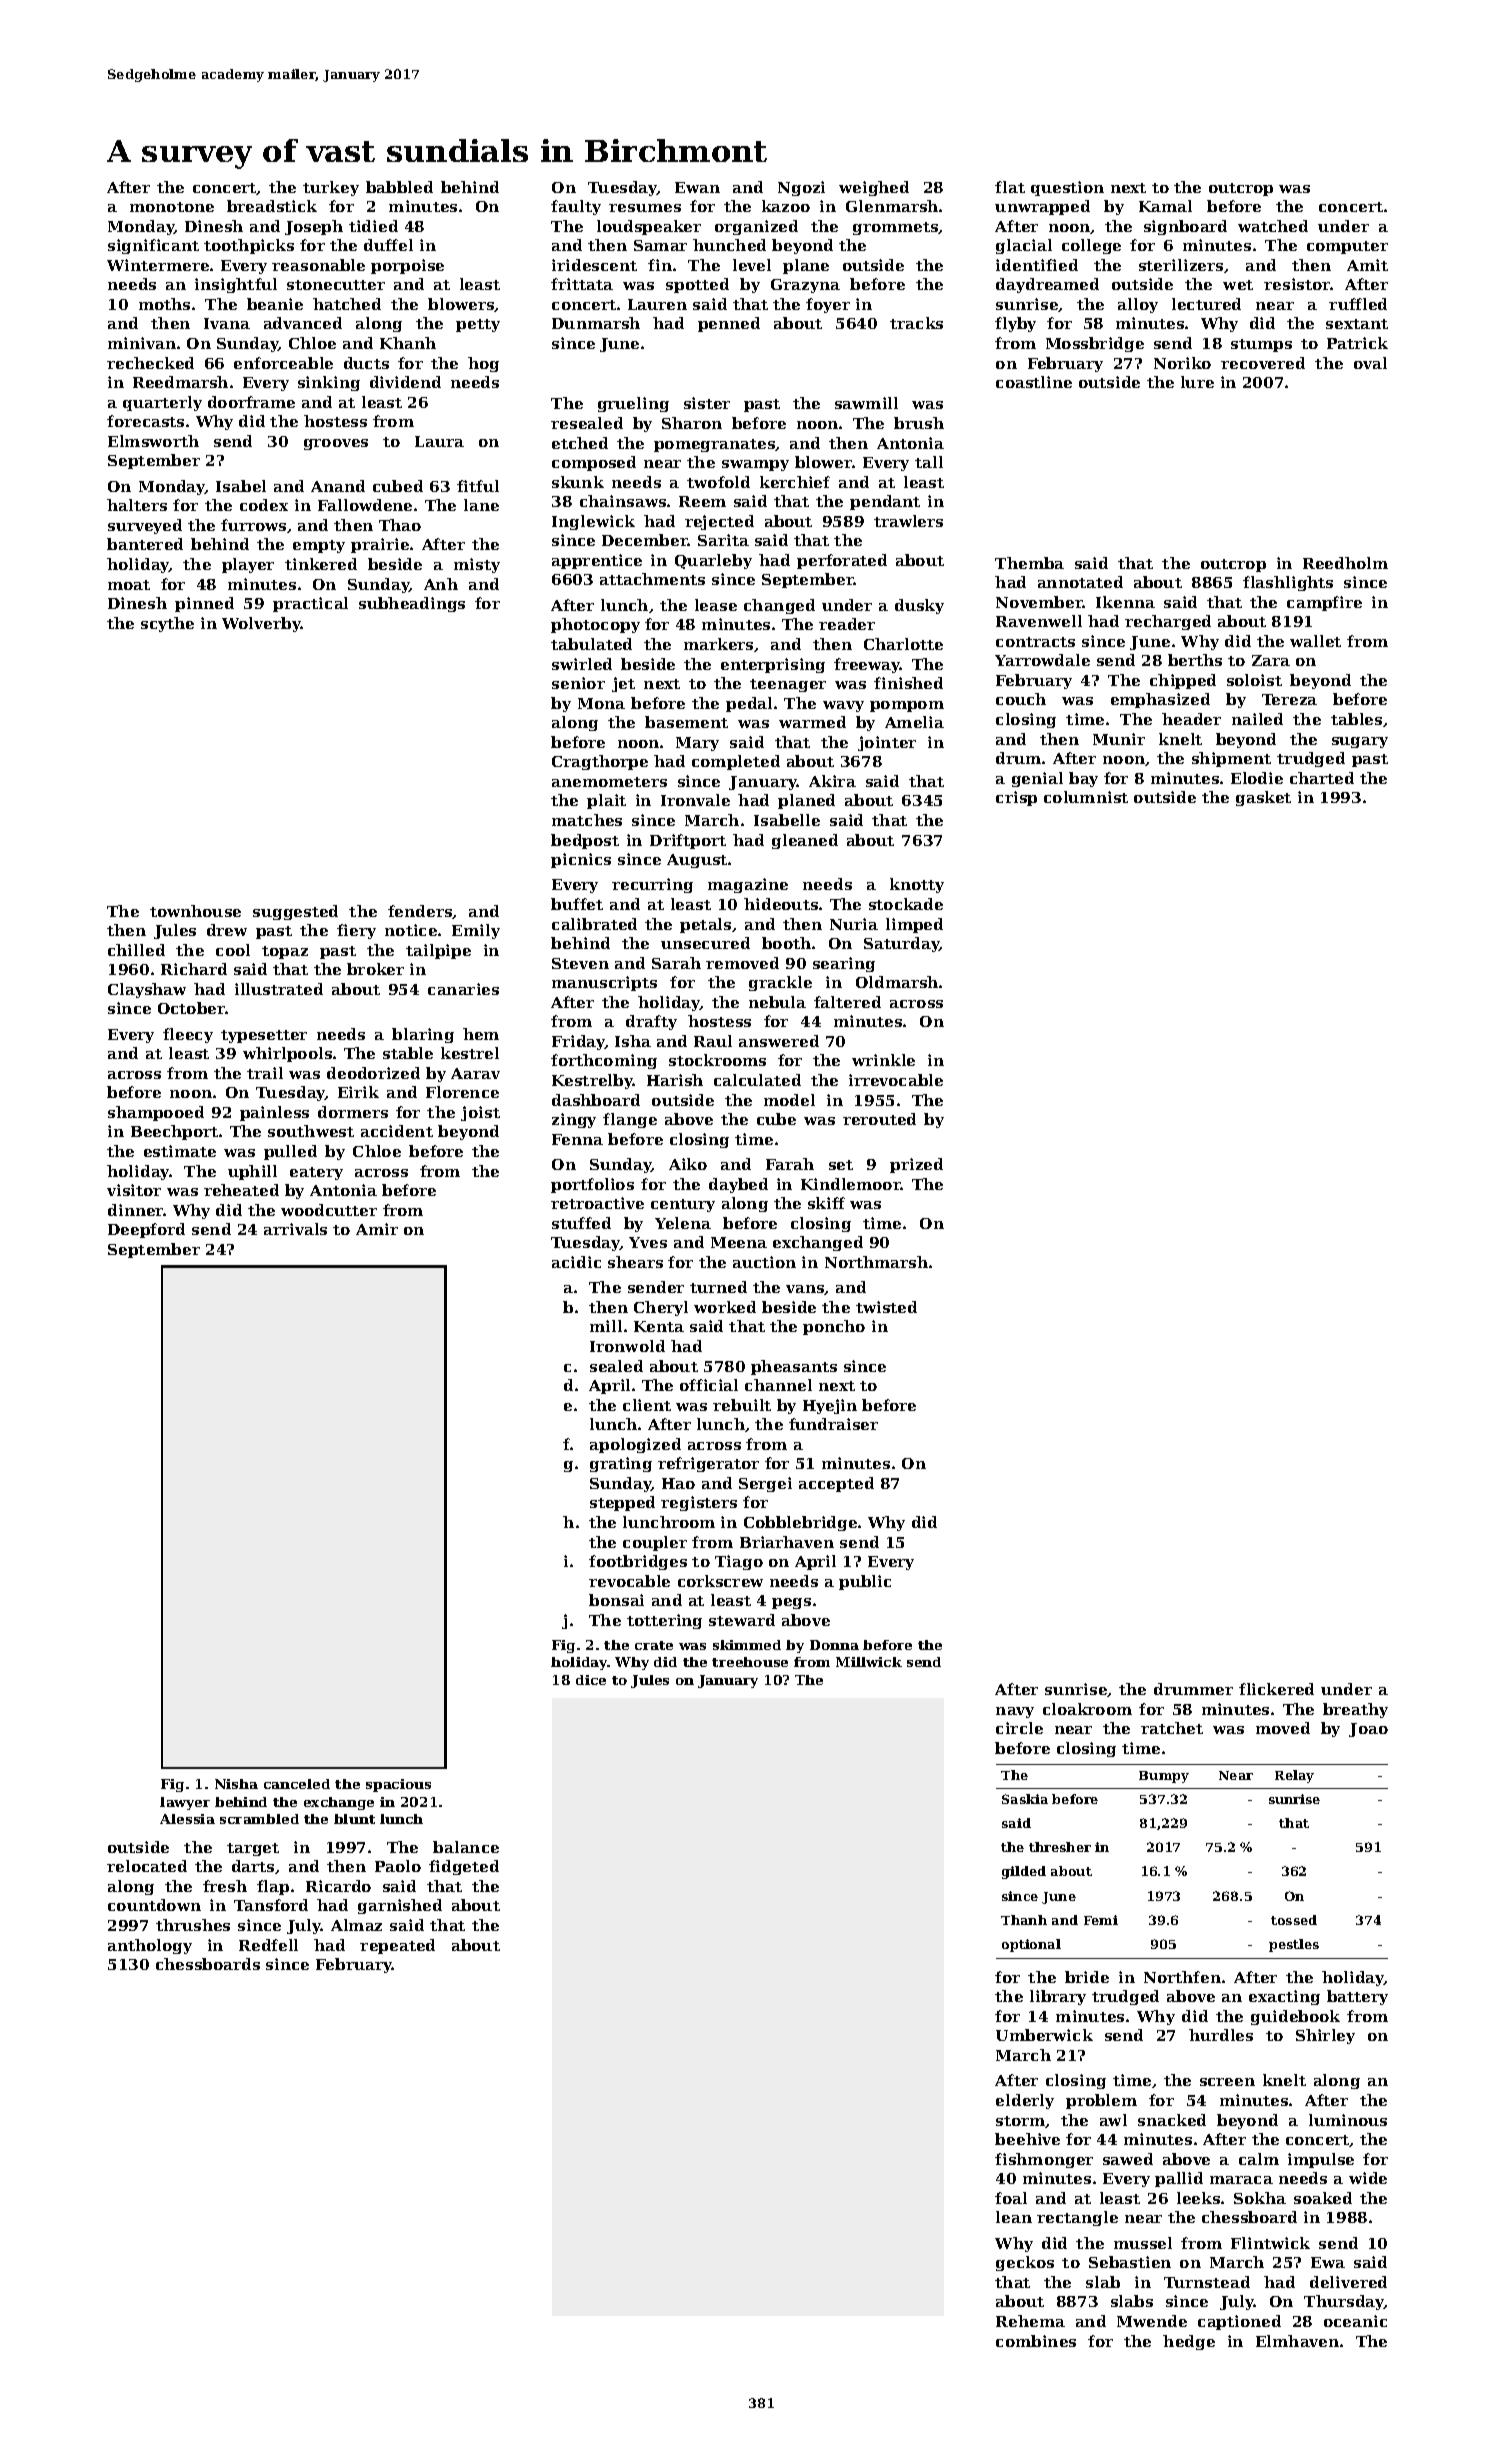 Image resolution: width=1496 pixels, height=2464 pixels. Describe the element at coordinates (347, 304) in the screenshot. I see `hatched` at that location.
